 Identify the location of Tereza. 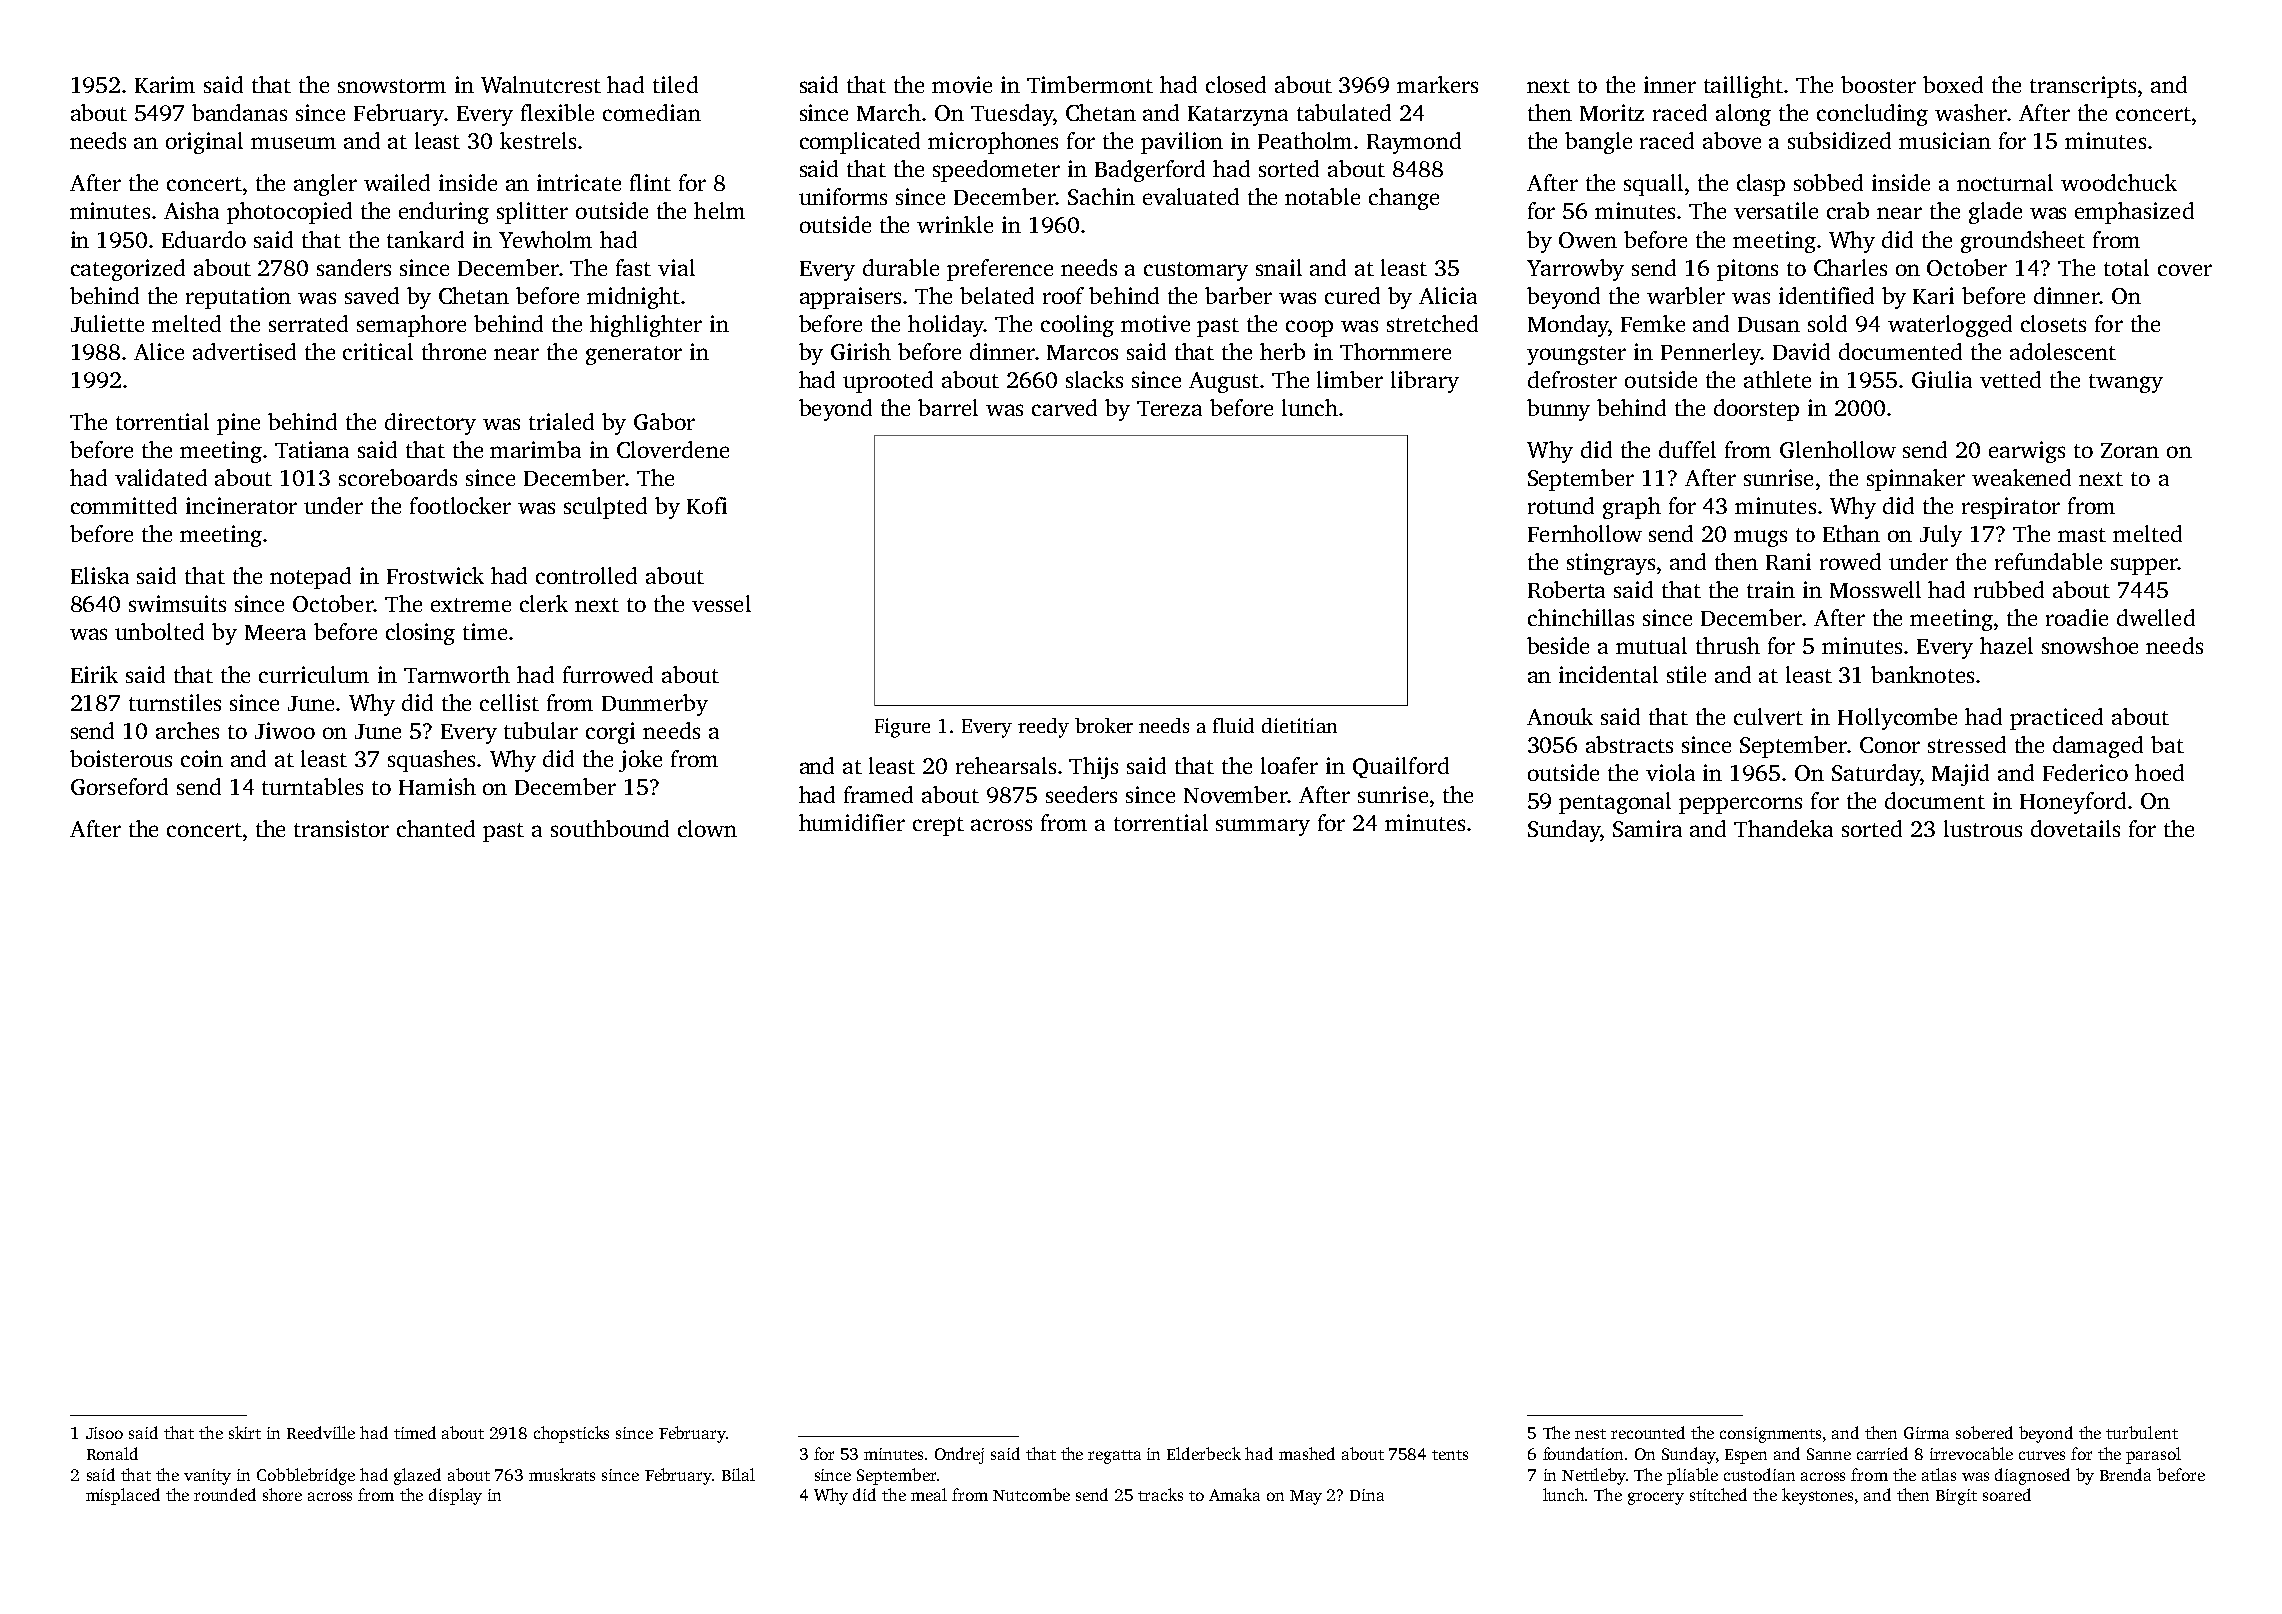
(1169, 408).
